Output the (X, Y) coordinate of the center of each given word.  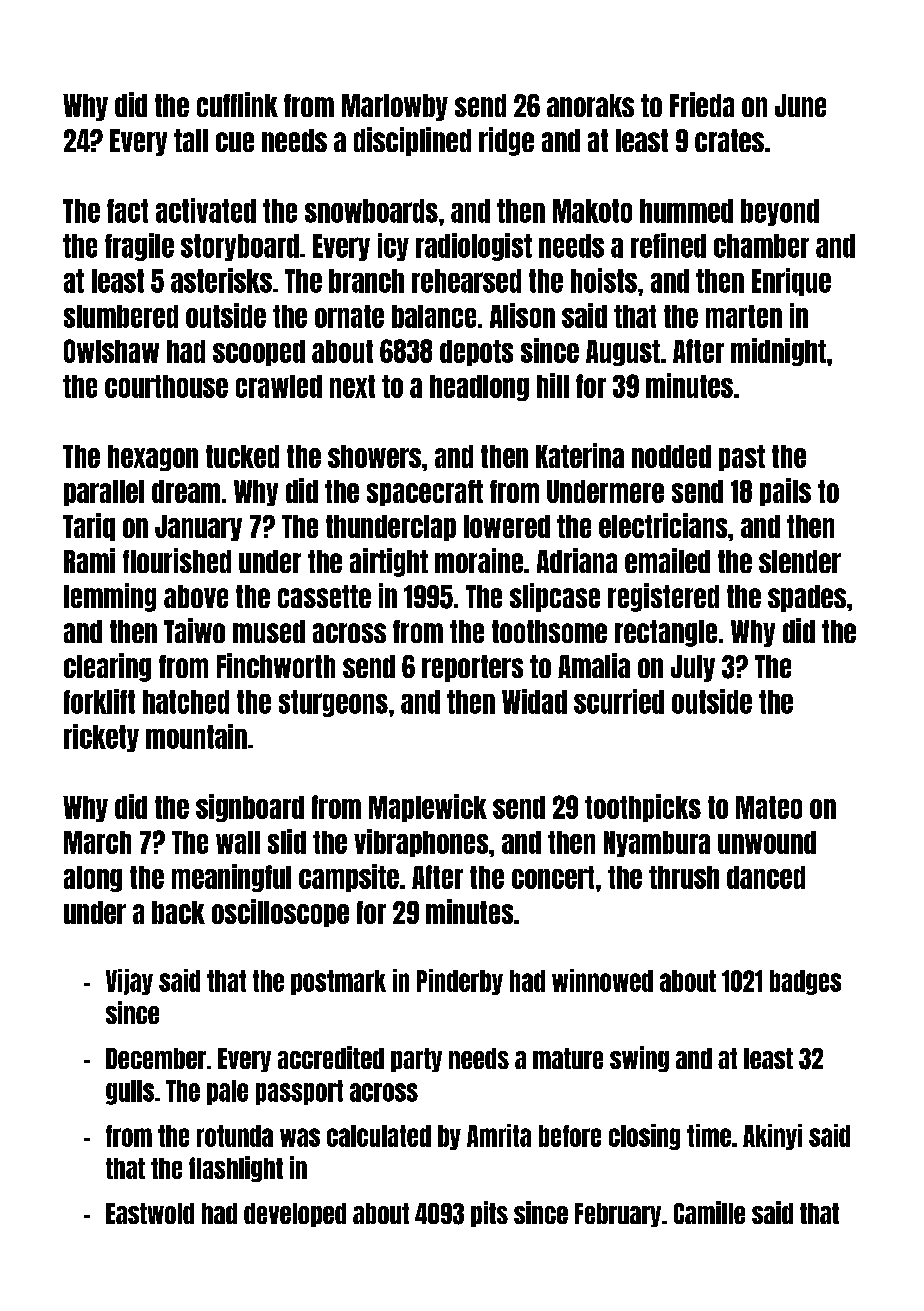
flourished (177, 560)
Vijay (129, 982)
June (800, 105)
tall (191, 140)
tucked (242, 456)
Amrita (499, 1135)
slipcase (555, 597)
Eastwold (150, 1213)
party (416, 1060)
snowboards (371, 211)
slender (800, 561)
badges (805, 982)
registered (663, 597)
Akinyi (772, 1137)
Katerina (580, 455)
